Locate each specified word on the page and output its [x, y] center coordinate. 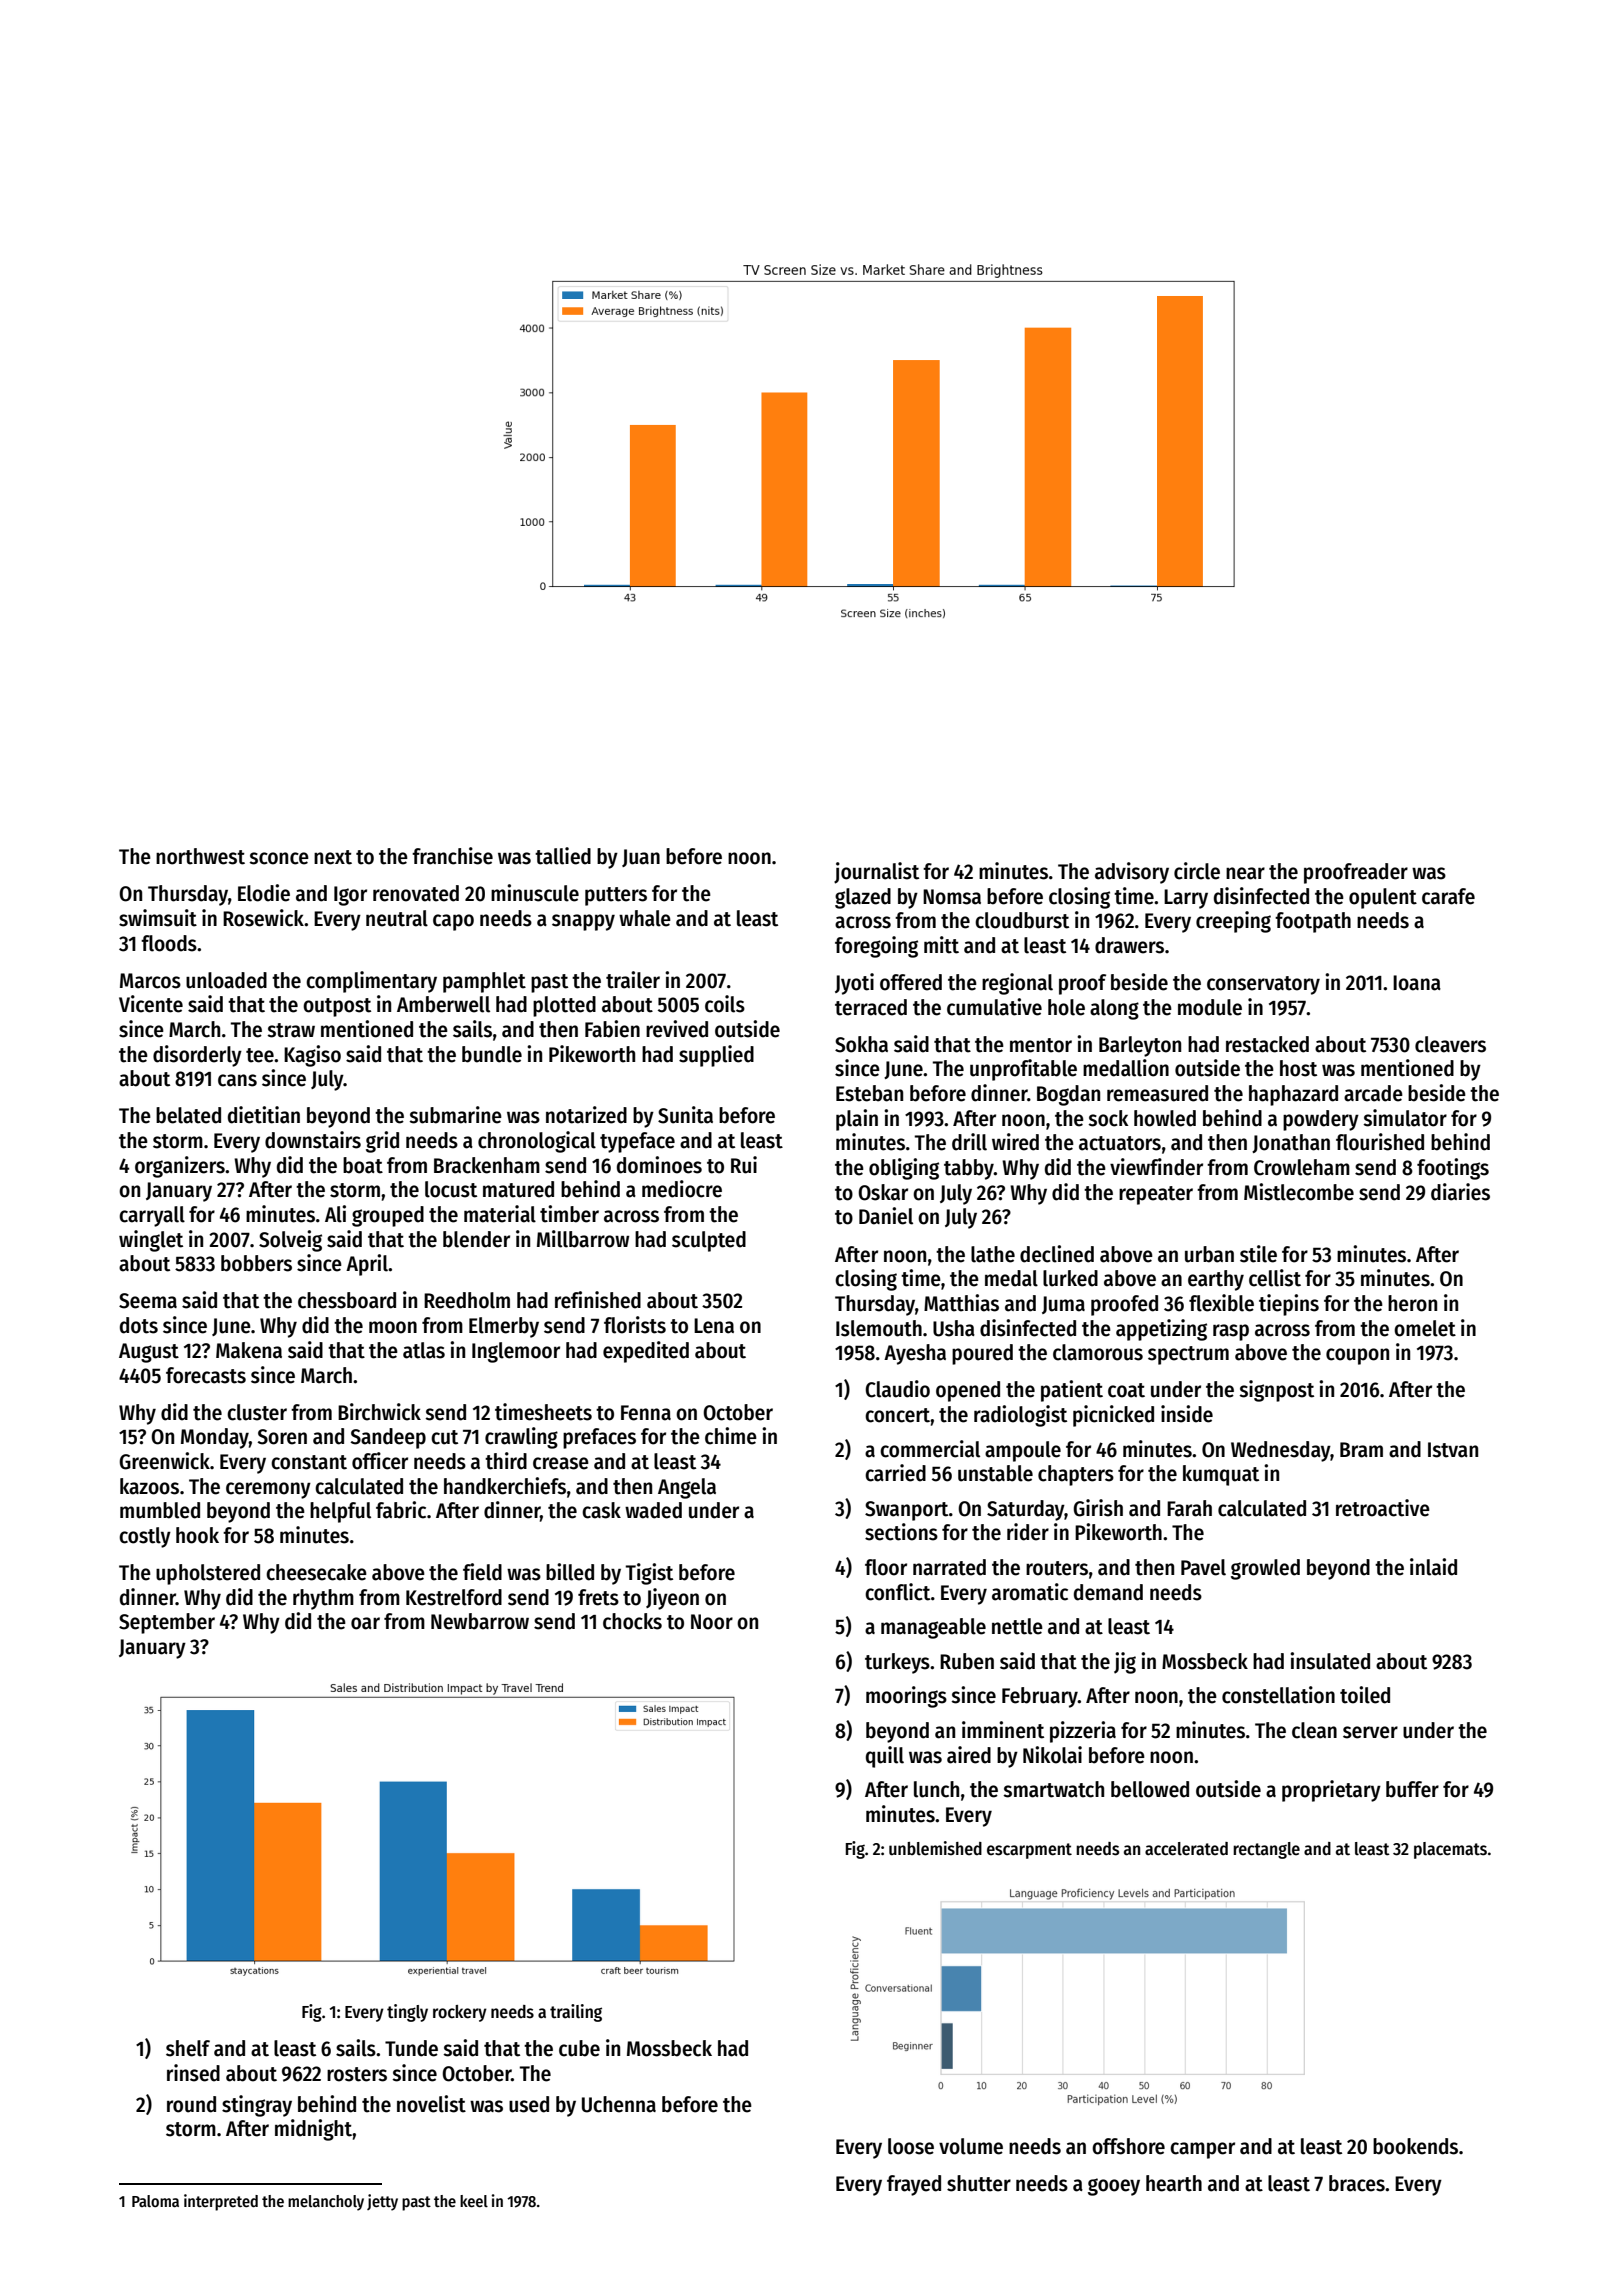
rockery [460, 2013]
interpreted [221, 2202]
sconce [279, 858]
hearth [1174, 2183]
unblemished [935, 1848]
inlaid [1433, 1567]
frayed [914, 2185]
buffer [1412, 1789]
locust [451, 1189]
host [1298, 1068]
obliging [904, 1169]
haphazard [1293, 1095]
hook [197, 1535]
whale [645, 918]
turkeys [897, 1663]
